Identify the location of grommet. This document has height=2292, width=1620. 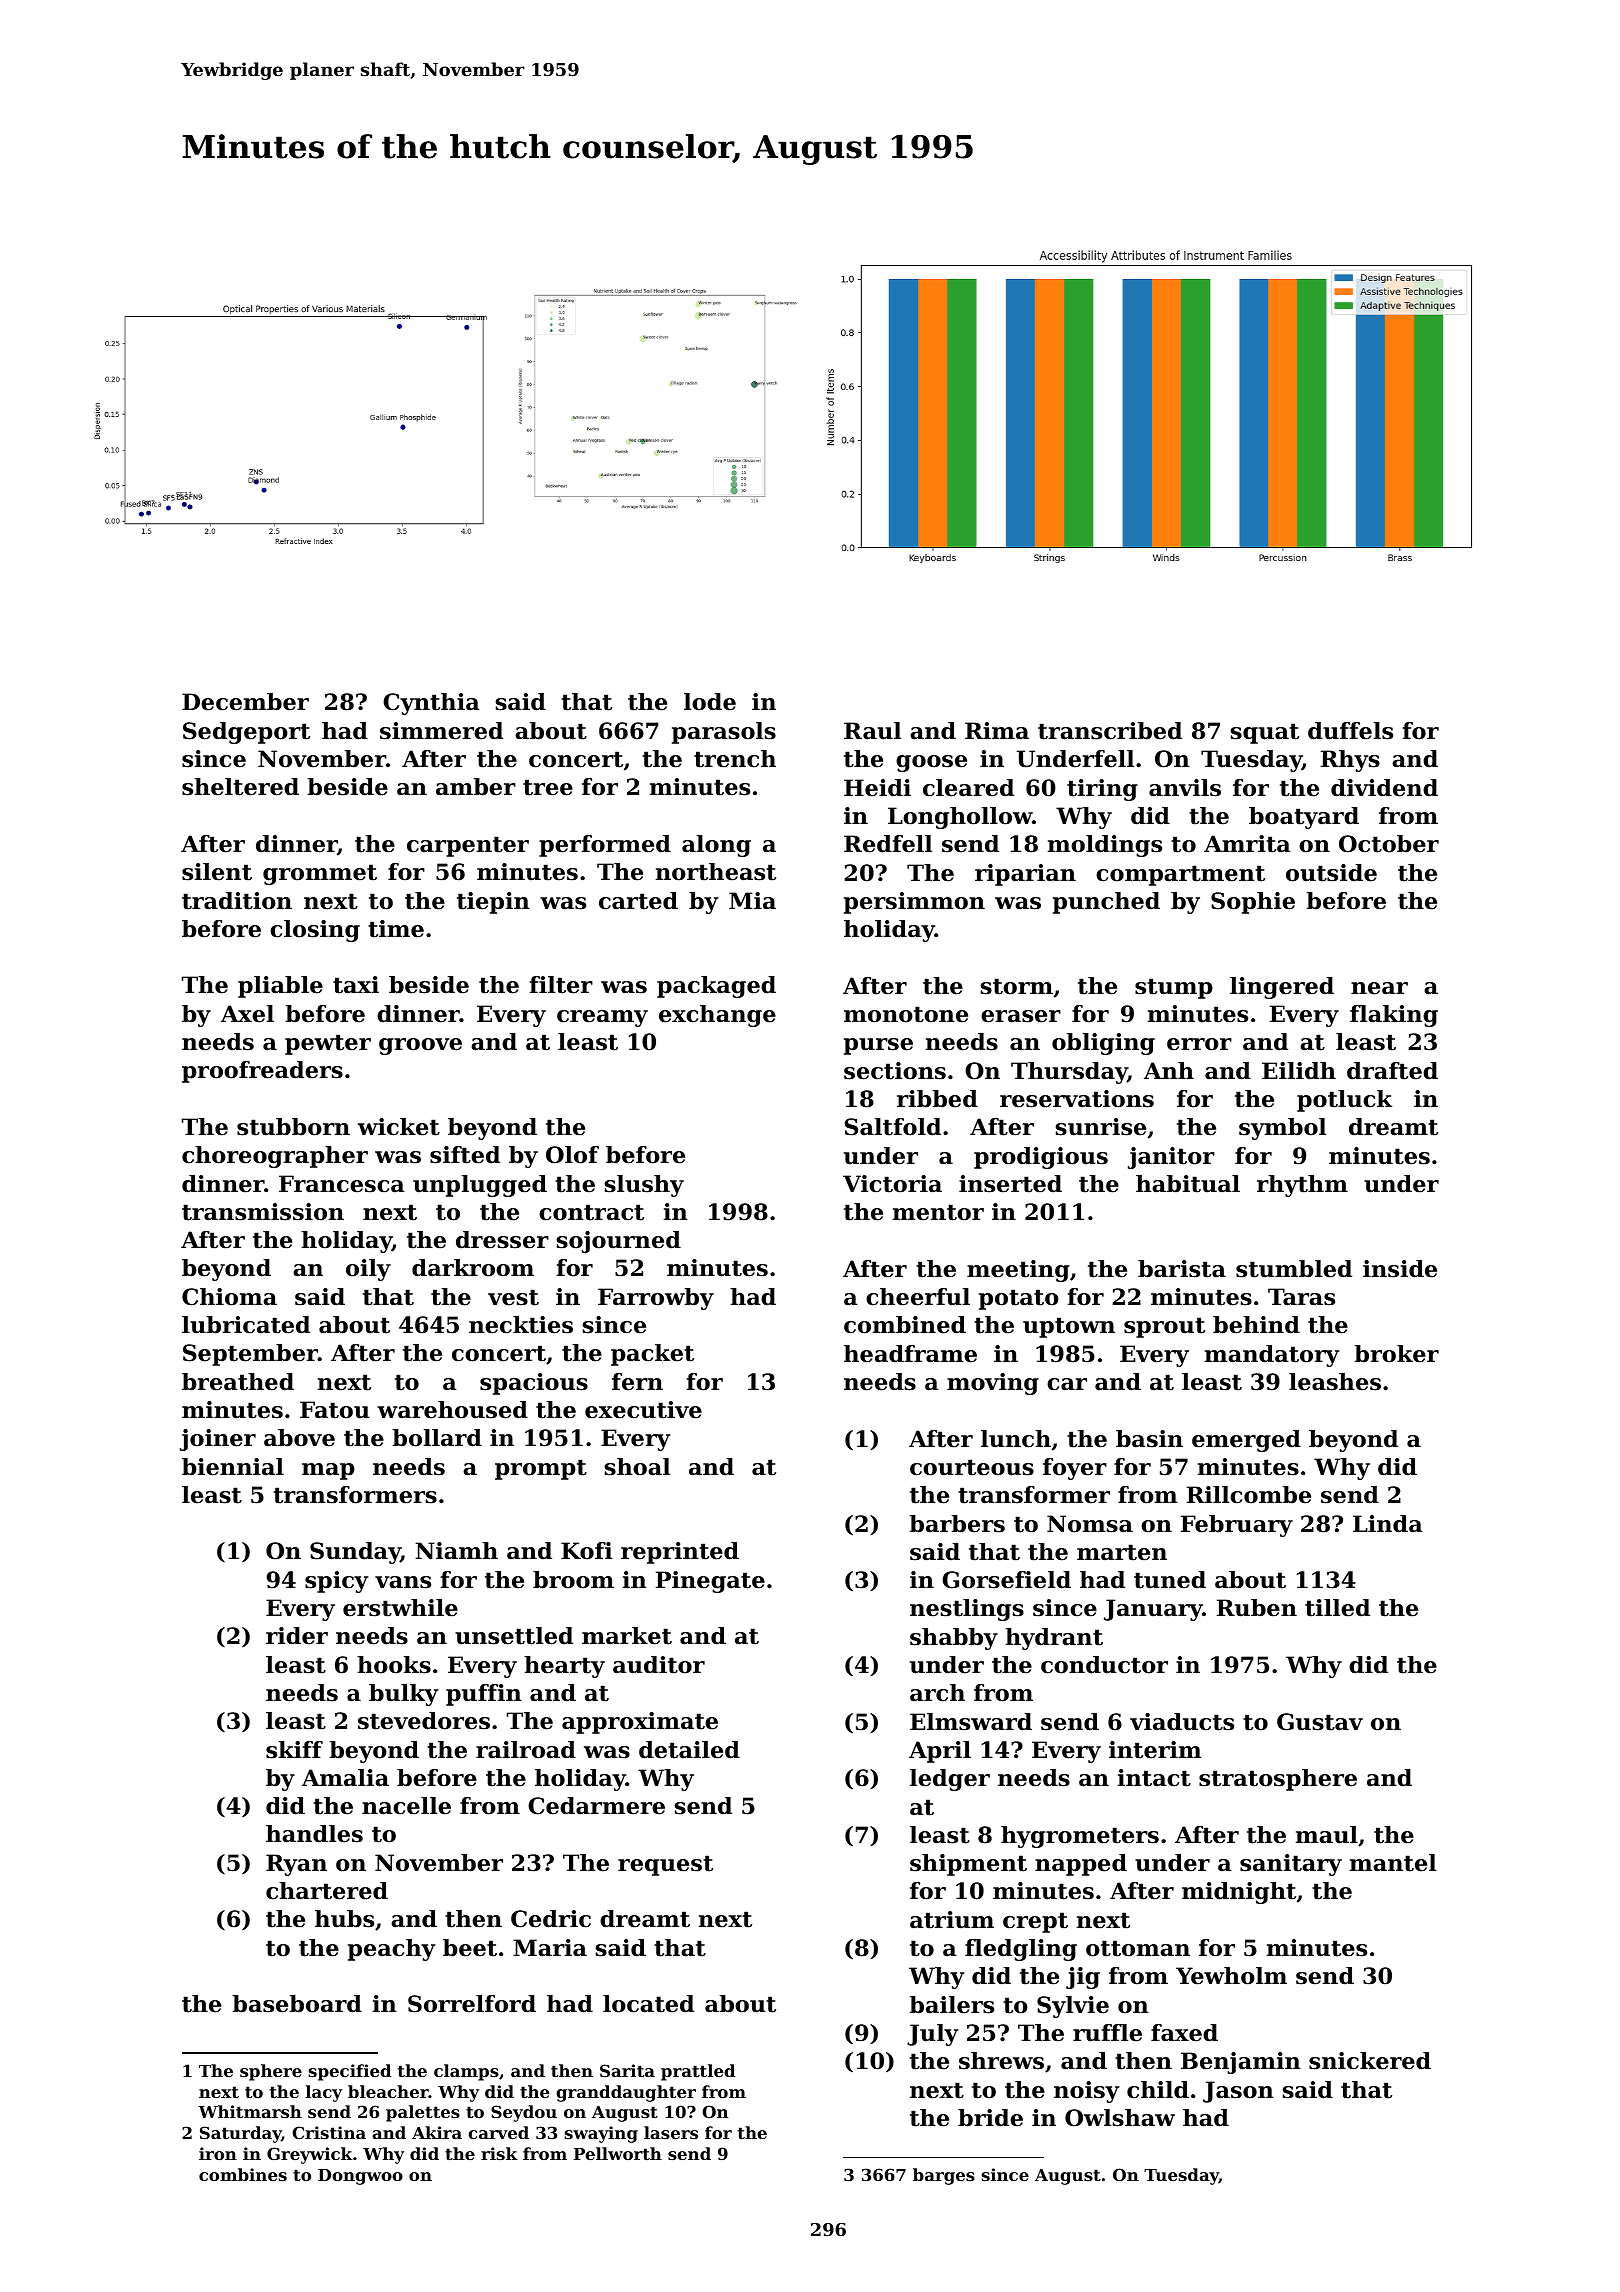
(320, 874).
